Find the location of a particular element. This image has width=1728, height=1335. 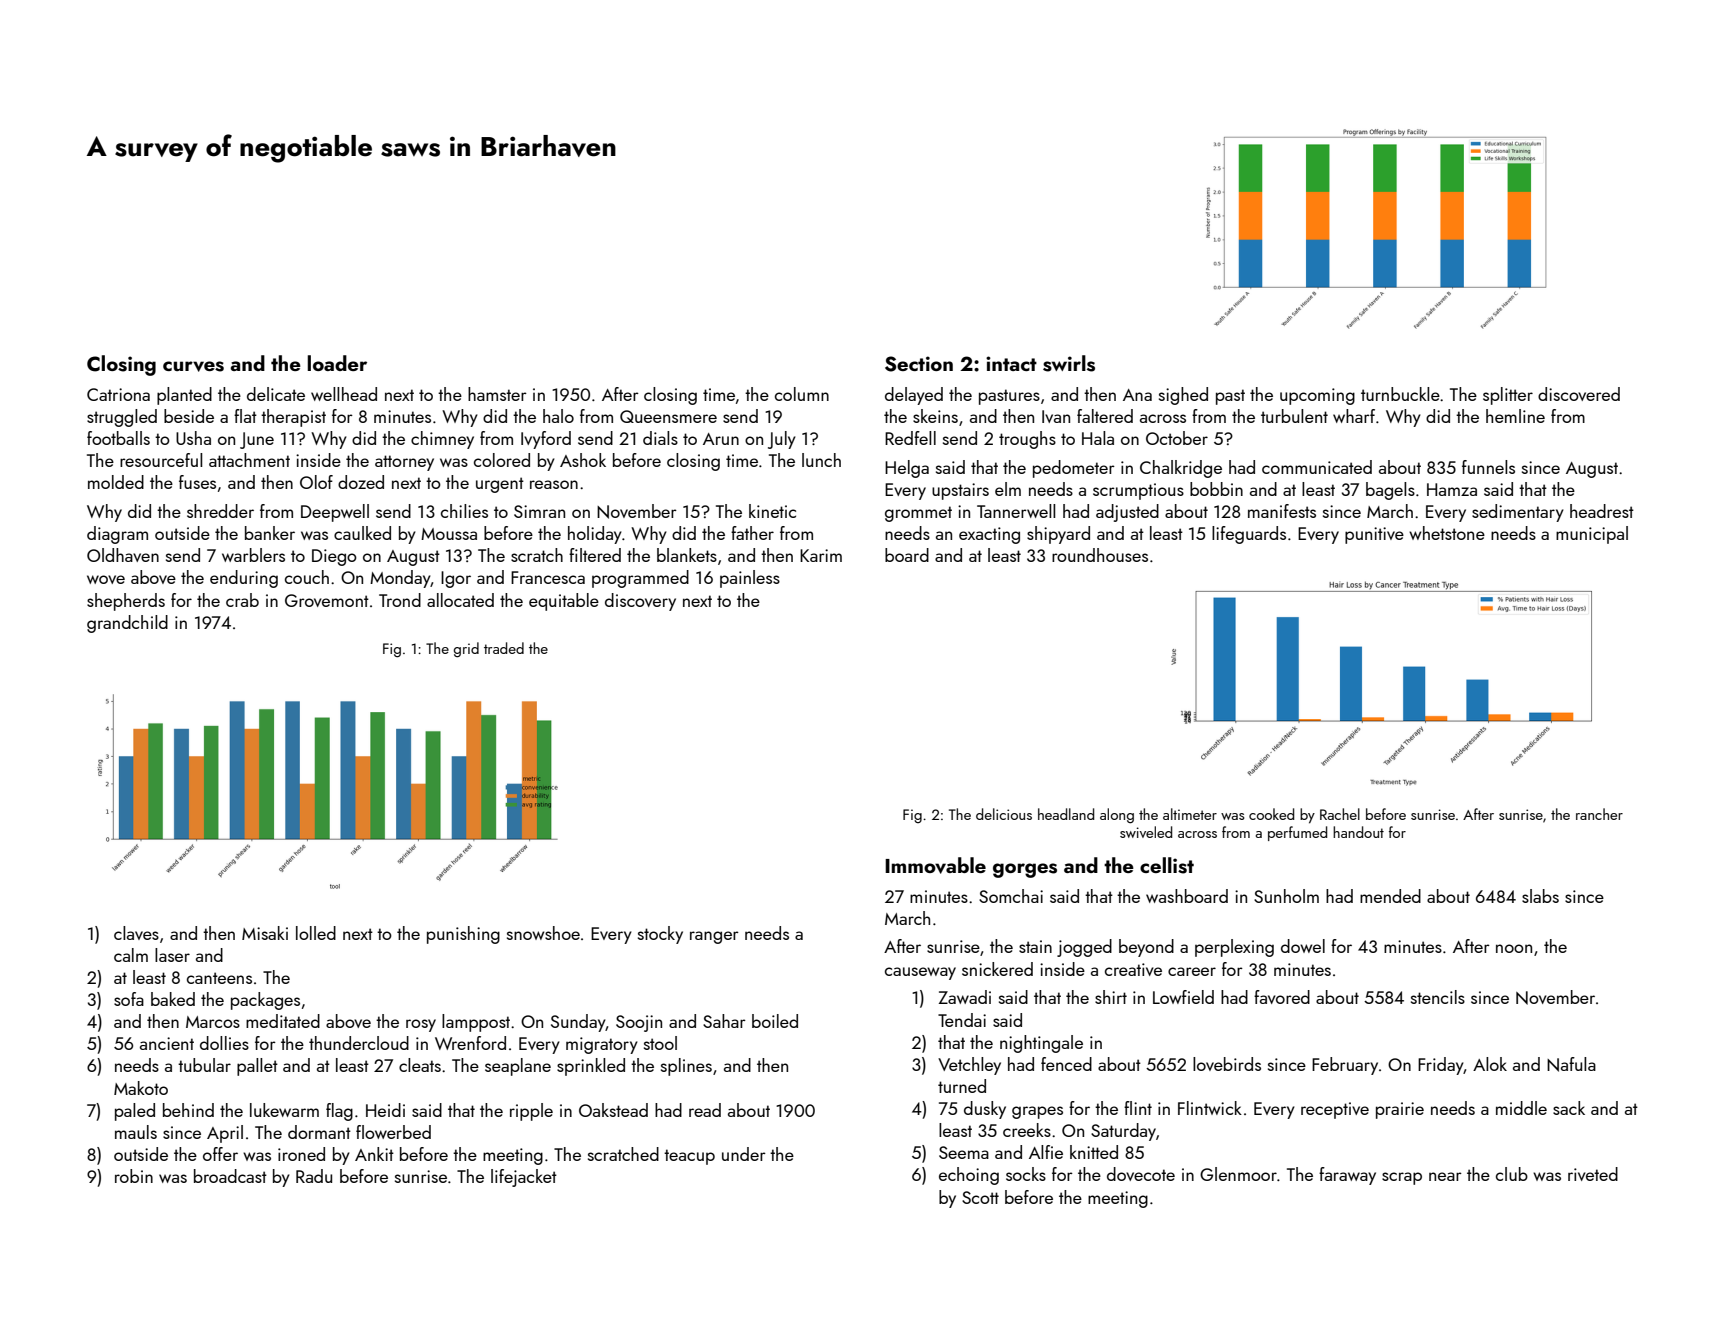

Queensmere is located at coordinates (668, 416).
